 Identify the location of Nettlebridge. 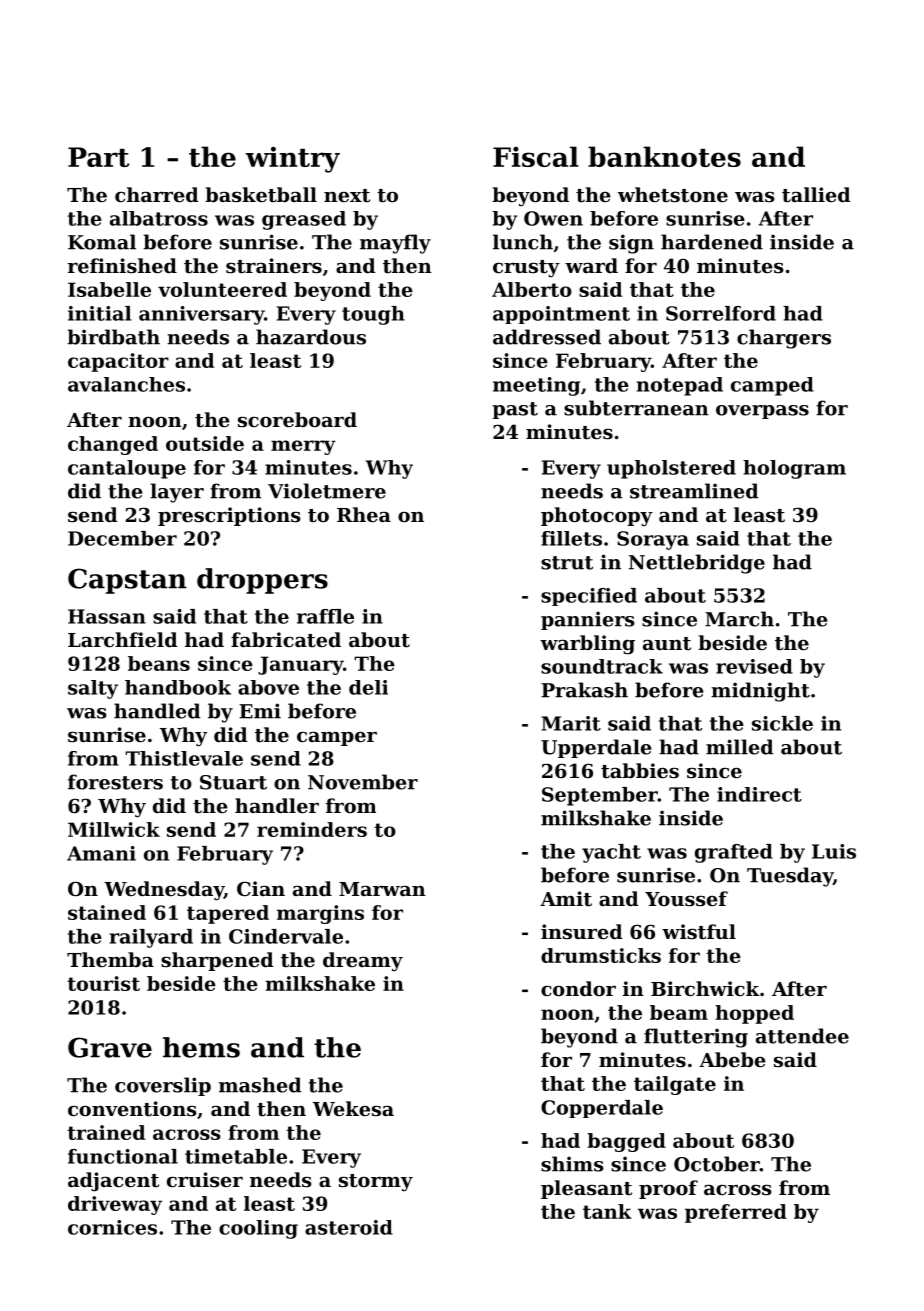
(697, 564).
